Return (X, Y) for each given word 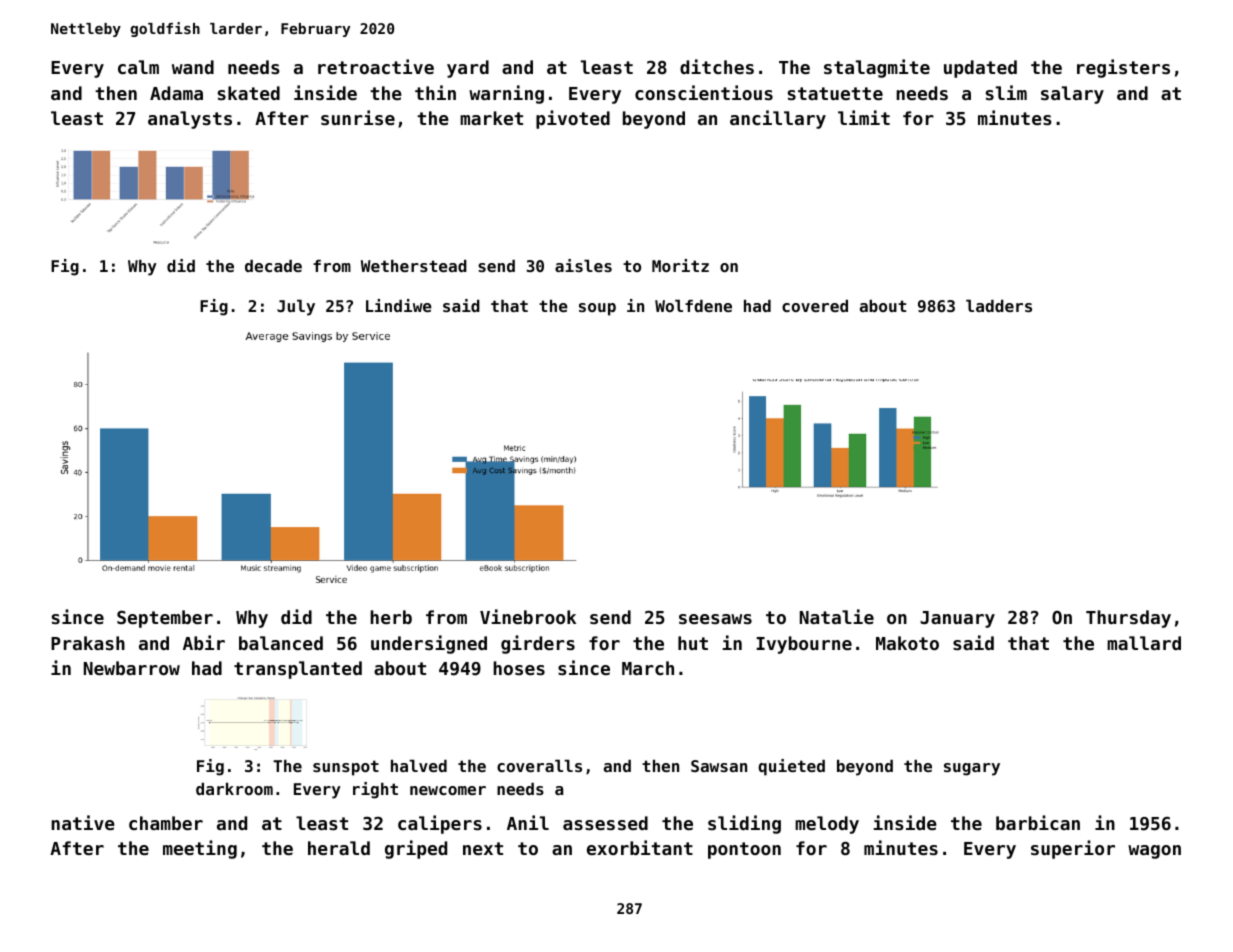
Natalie (837, 616)
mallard (1144, 643)
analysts (190, 120)
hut (693, 643)
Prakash (88, 643)
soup (597, 309)
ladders (999, 306)
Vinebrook (528, 616)
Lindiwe (399, 305)
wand (193, 67)
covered (815, 306)
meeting (200, 849)
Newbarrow (132, 668)
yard (468, 69)
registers (1123, 68)
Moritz (680, 265)
